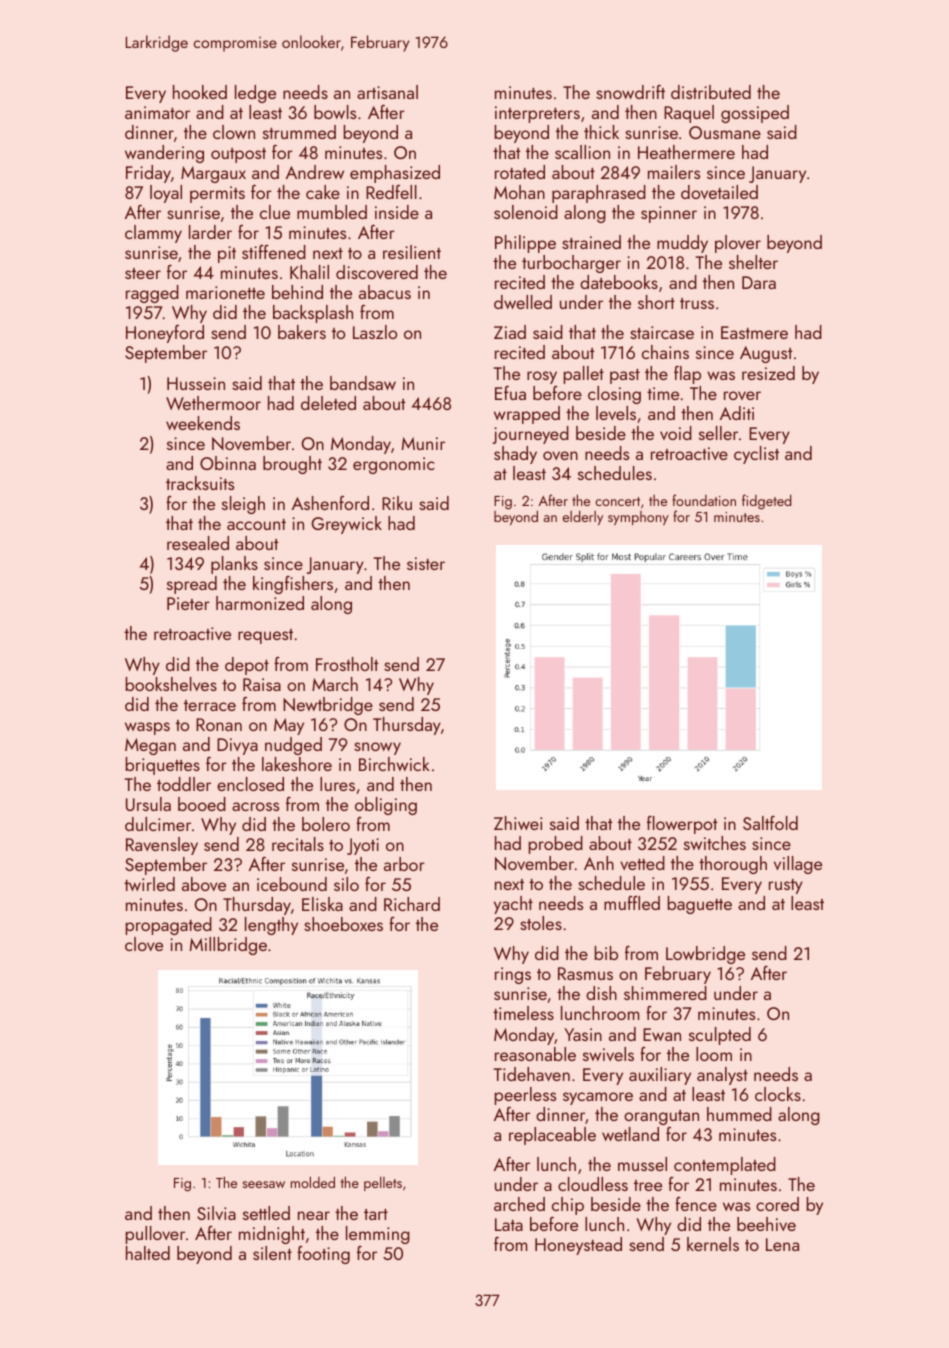 The image size is (949, 1348). I want to click on deleted, so click(328, 403).
